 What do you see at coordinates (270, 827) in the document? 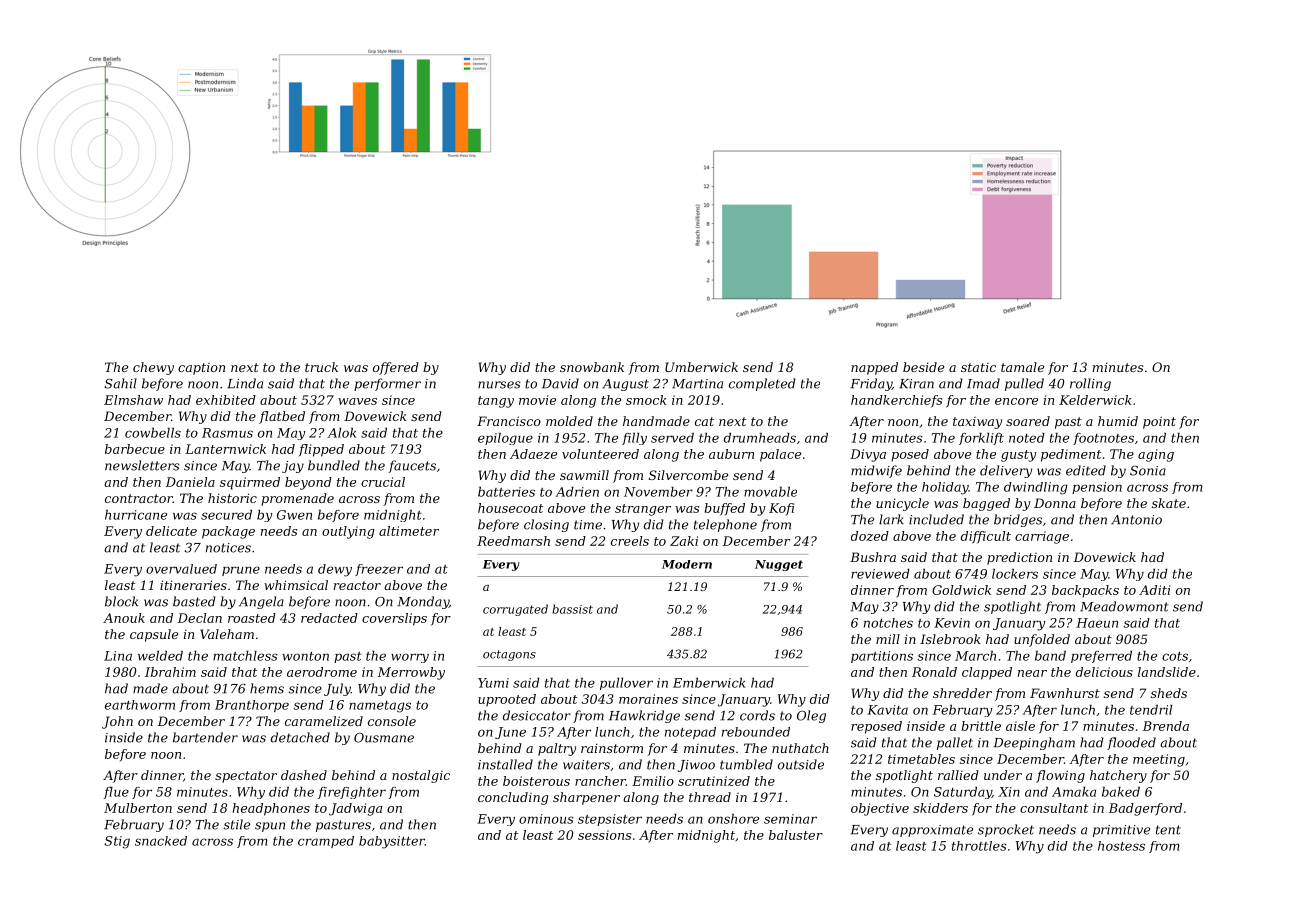
I see `spun` at bounding box center [270, 827].
